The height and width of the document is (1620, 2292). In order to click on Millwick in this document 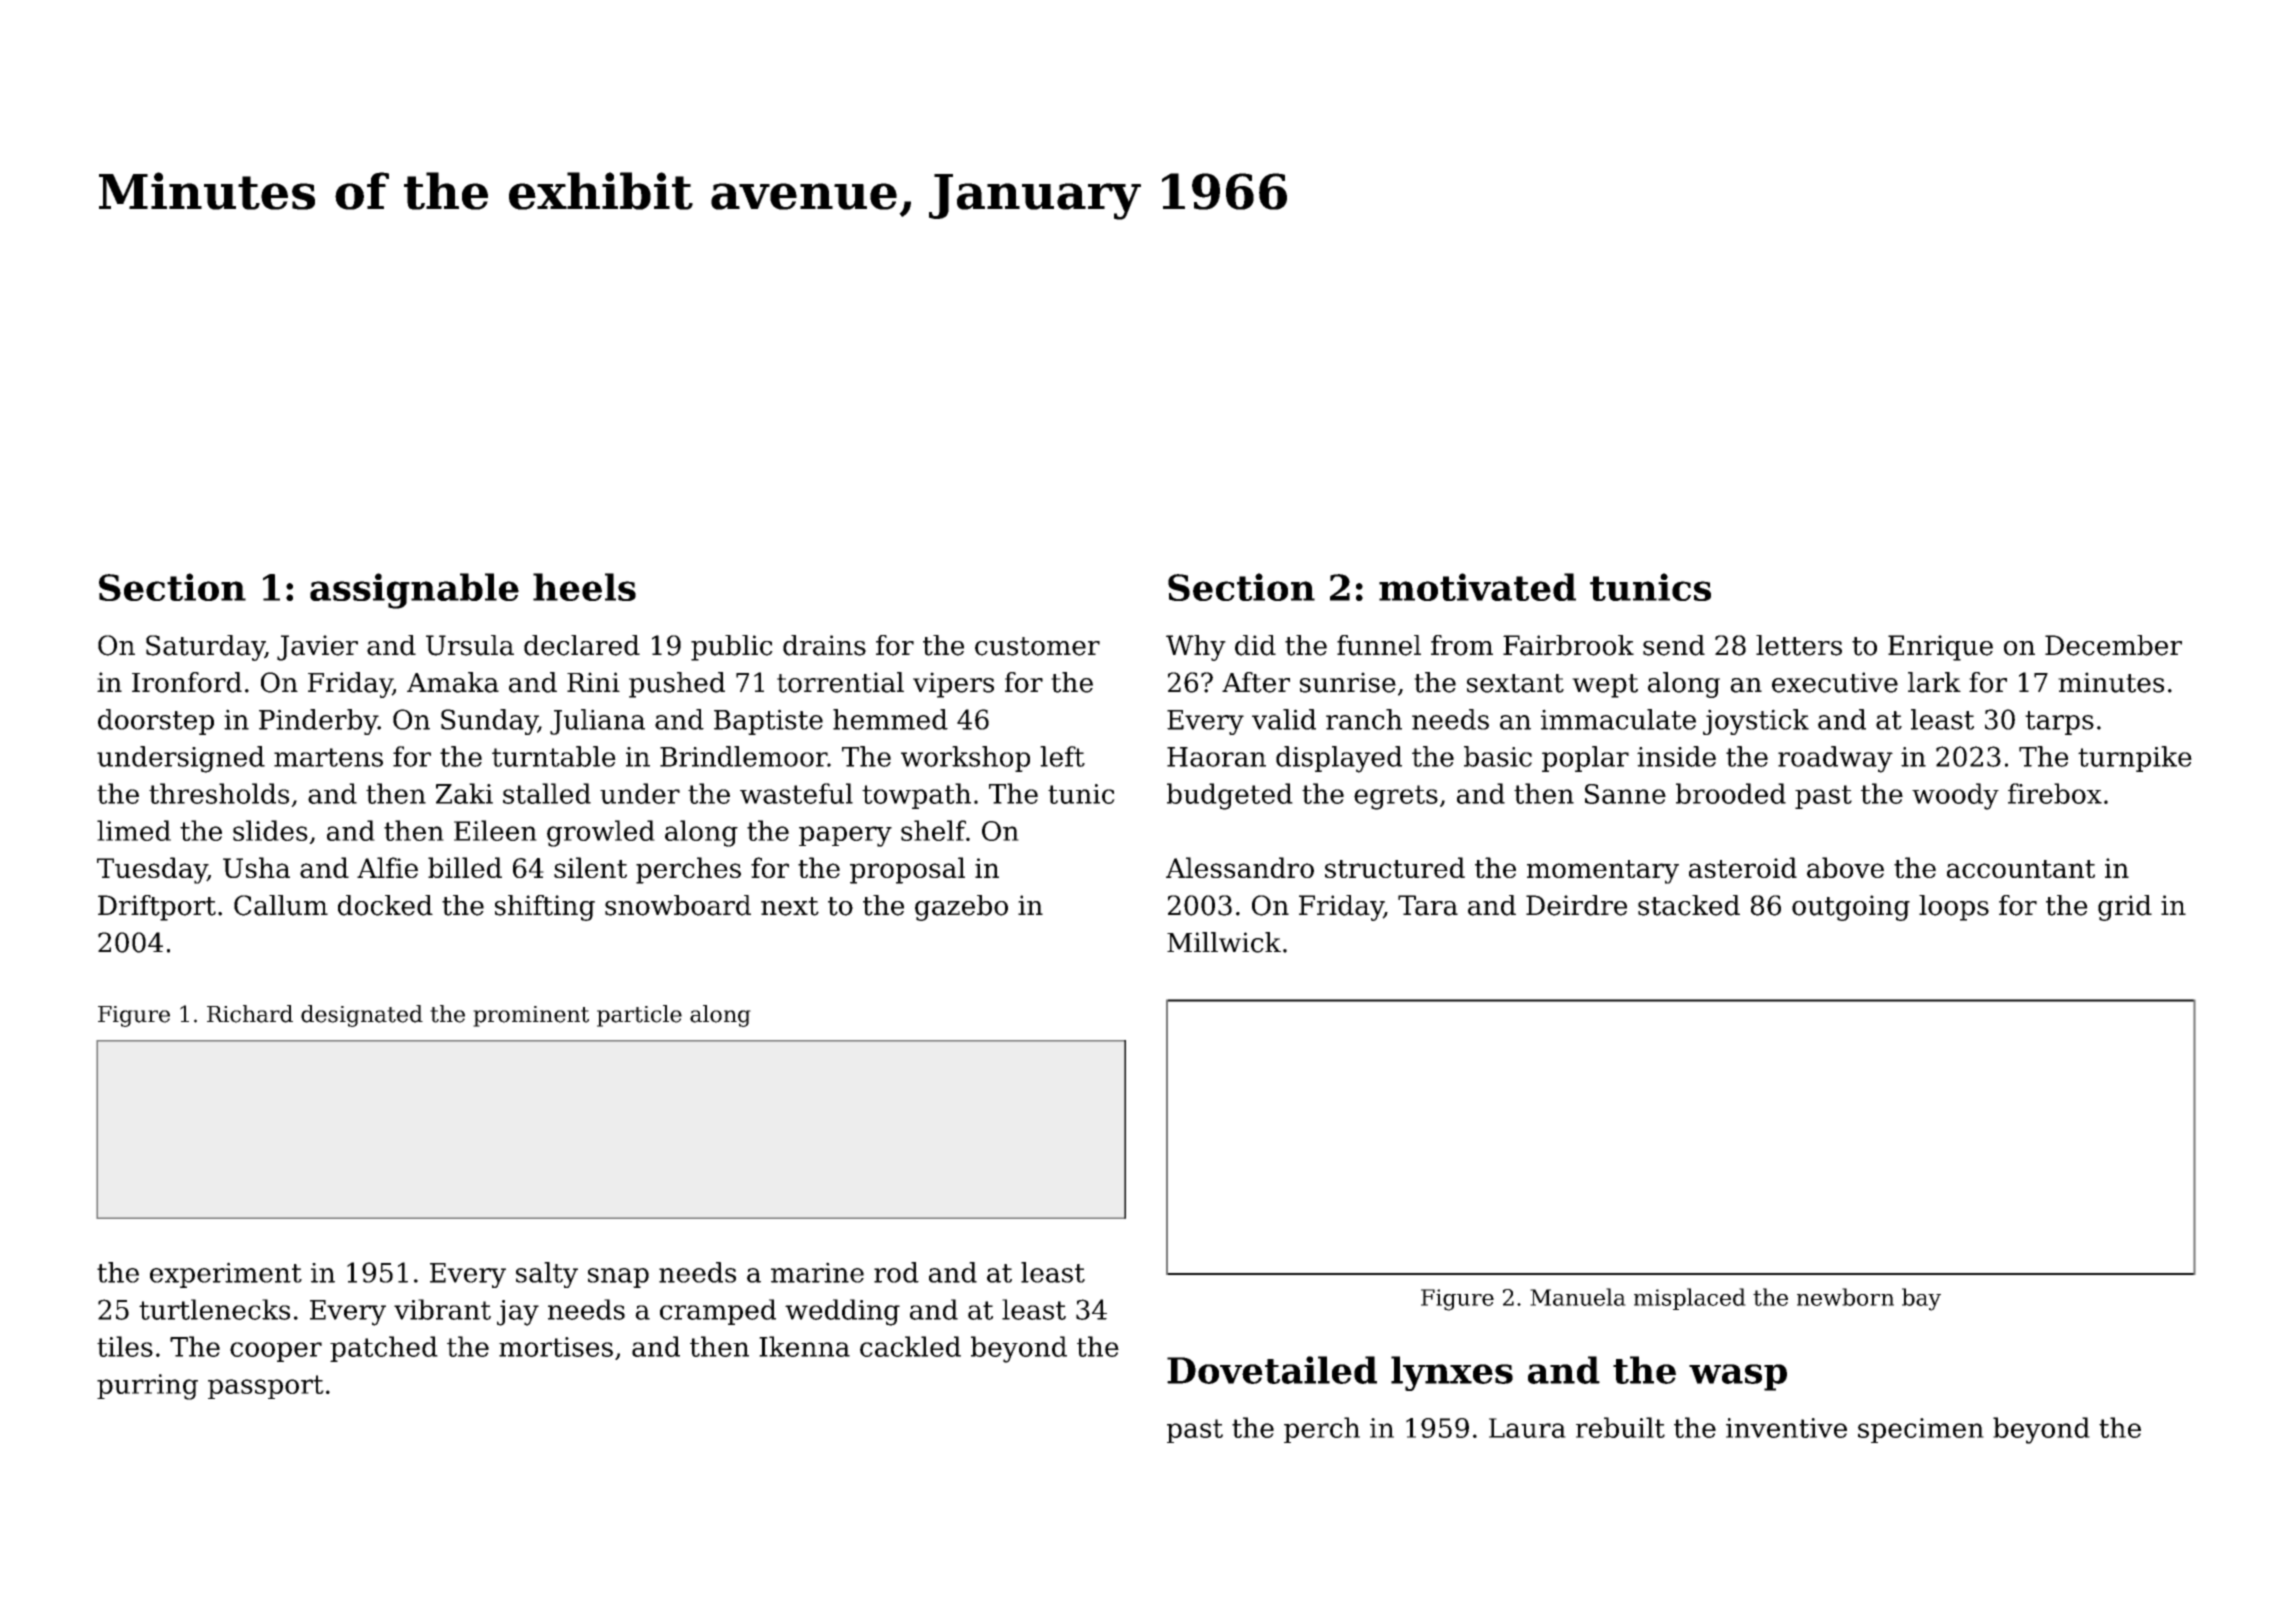, I will do `click(1224, 942)`.
